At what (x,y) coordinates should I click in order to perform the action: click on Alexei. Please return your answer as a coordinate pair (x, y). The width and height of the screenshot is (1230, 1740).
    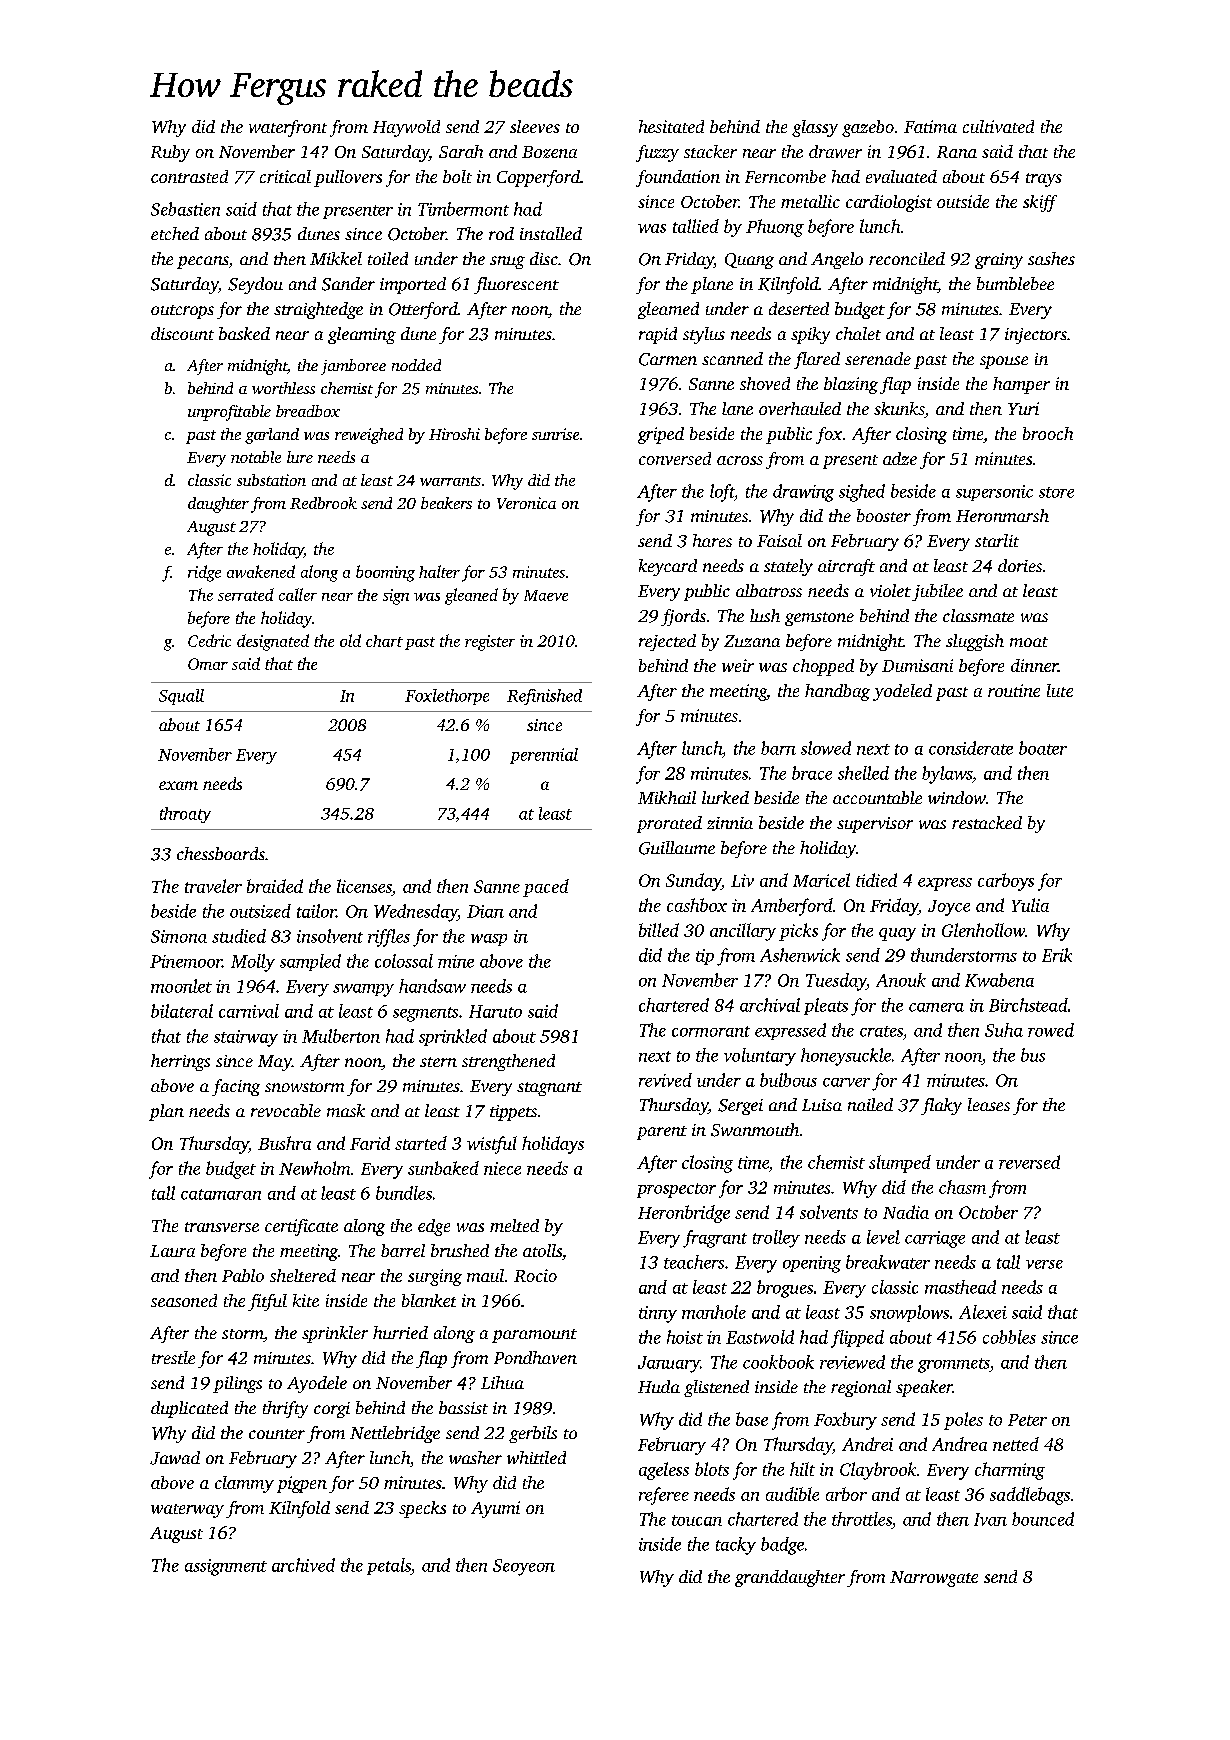
    Looking at the image, I should click on (983, 1312).
